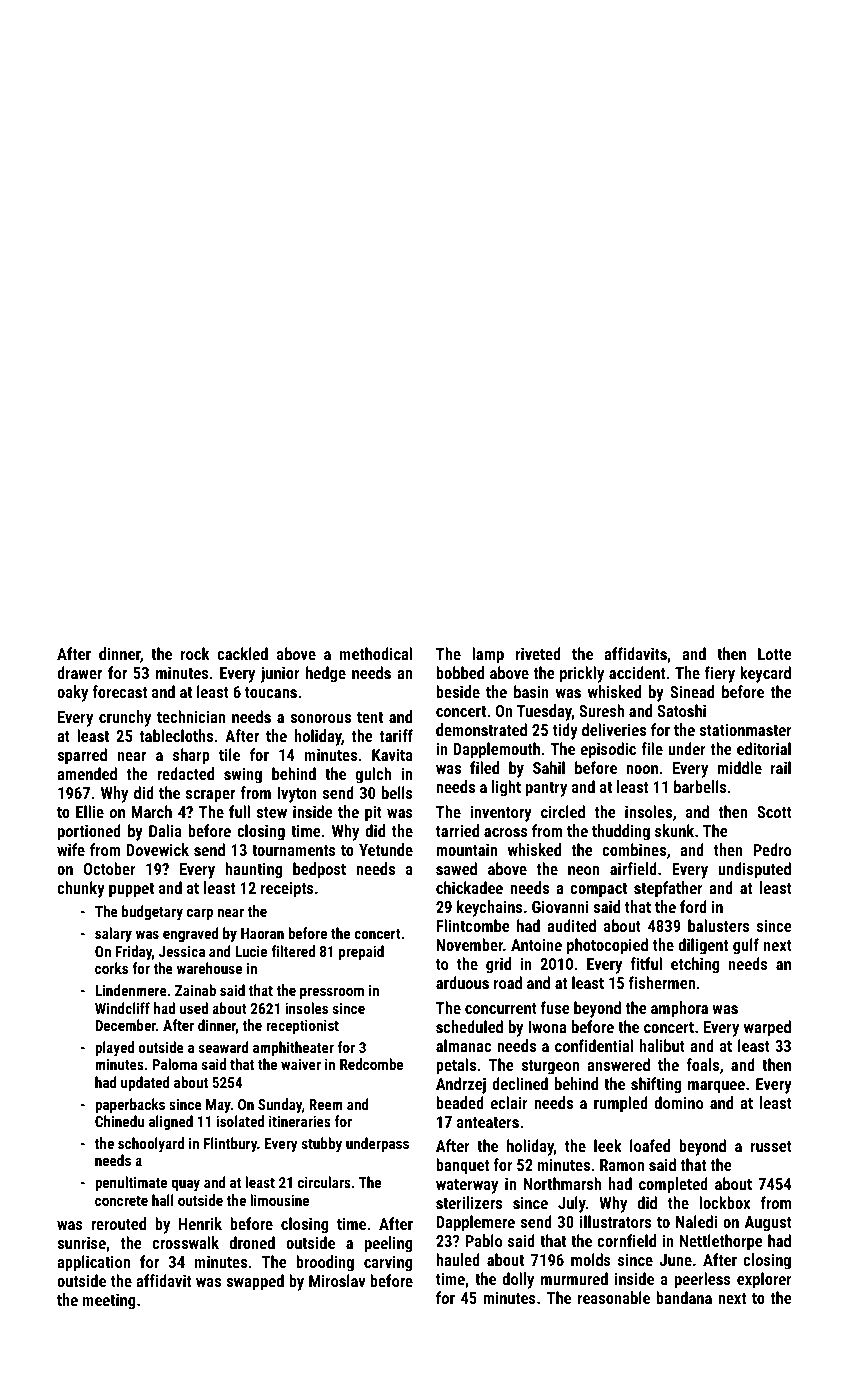 This page has width=849, height=1400. What do you see at coordinates (768, 1224) in the page?
I see `August` at bounding box center [768, 1224].
